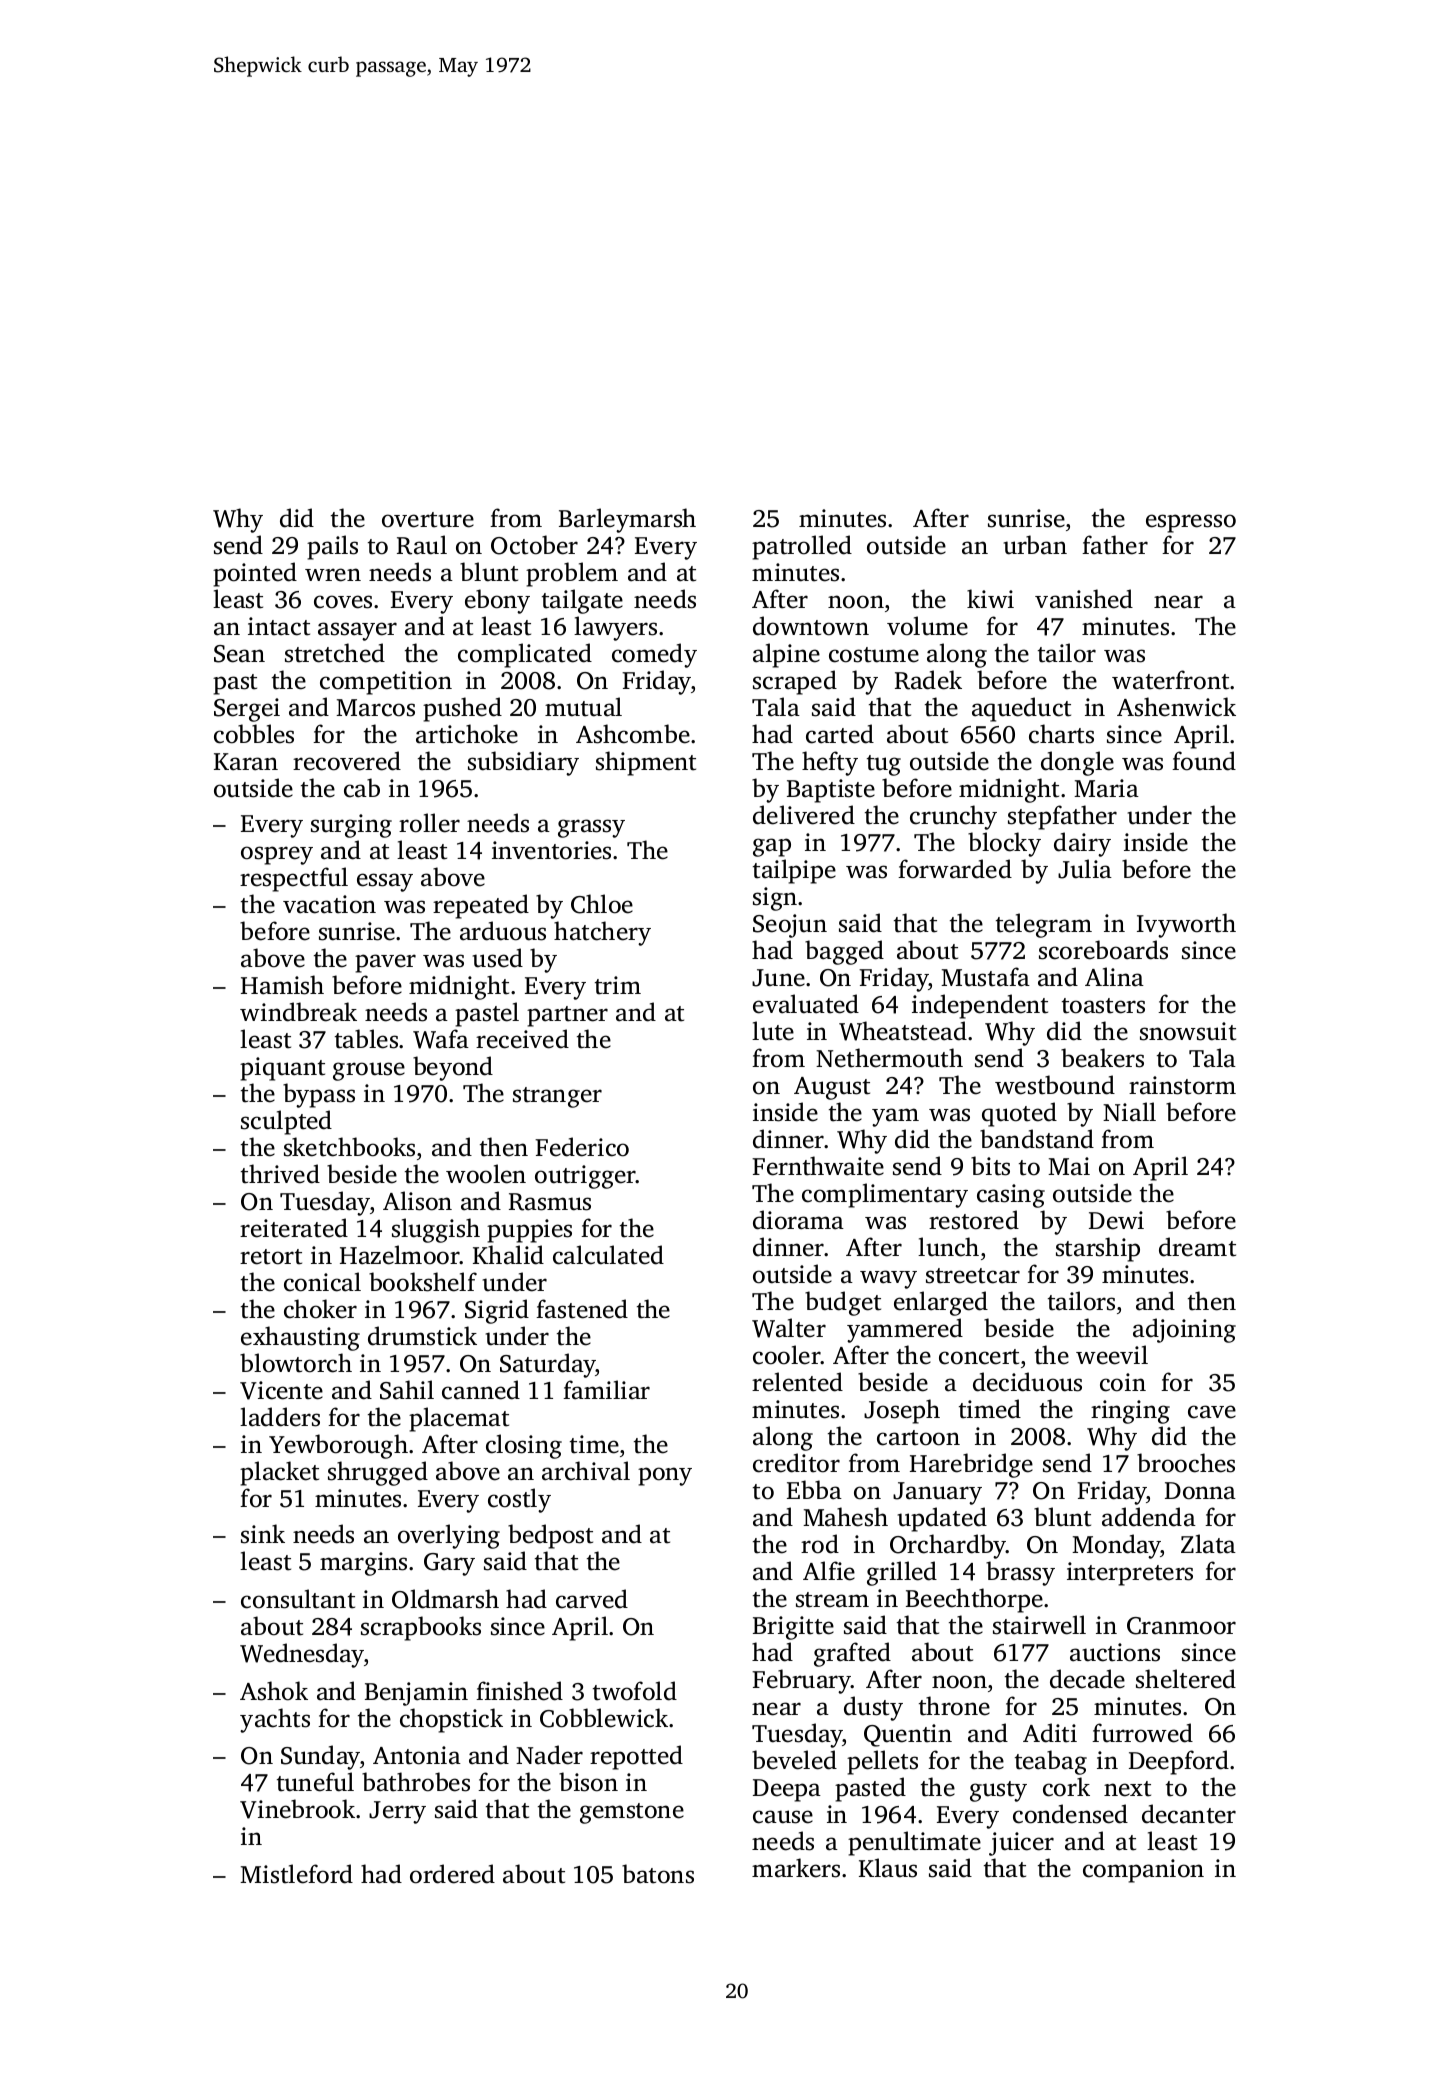 This page has width=1450, height=2100. Describe the element at coordinates (296, 1874) in the page. I see `Mistleford` at that location.
